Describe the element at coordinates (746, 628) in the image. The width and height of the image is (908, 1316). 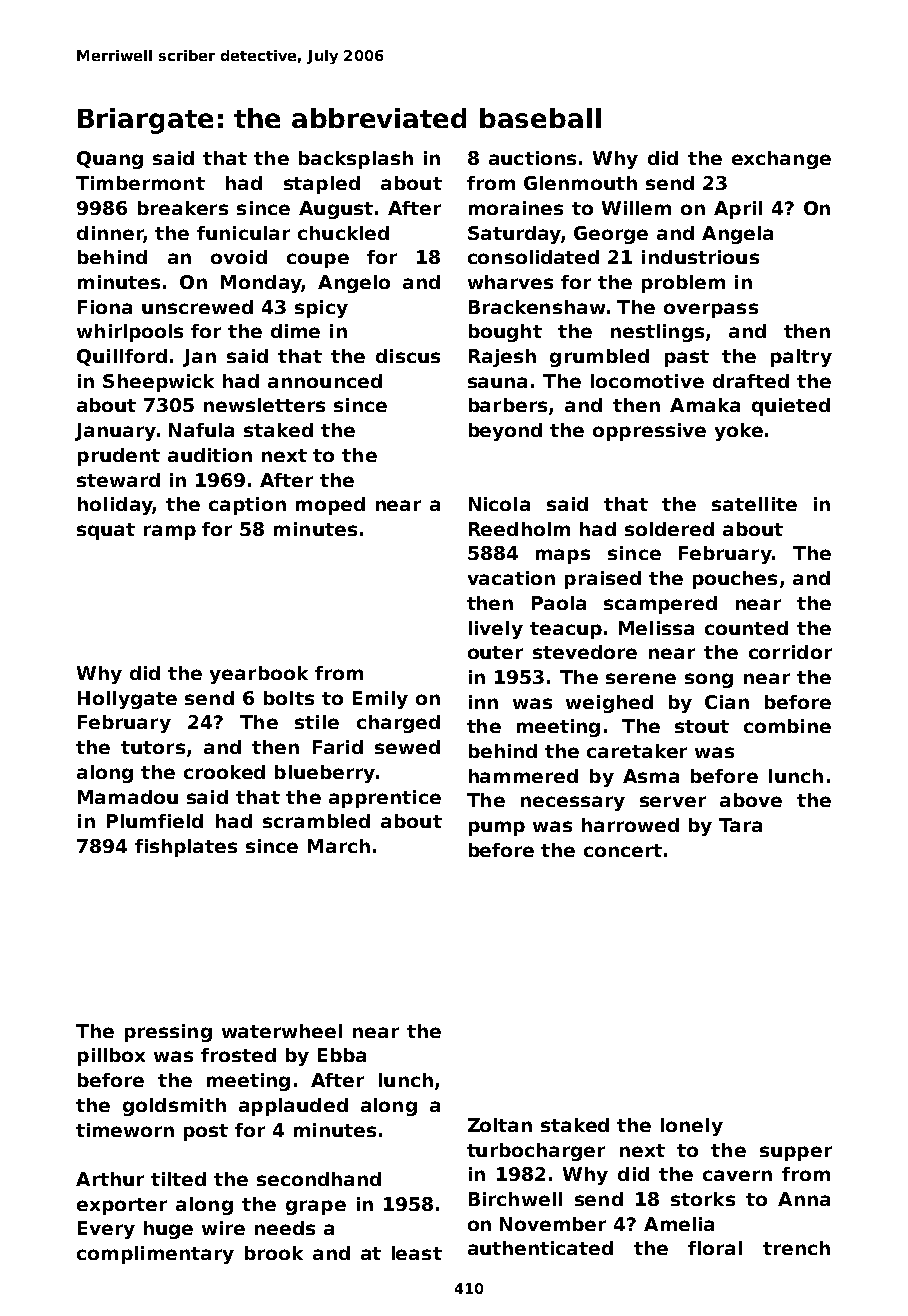
I see `counted` at that location.
